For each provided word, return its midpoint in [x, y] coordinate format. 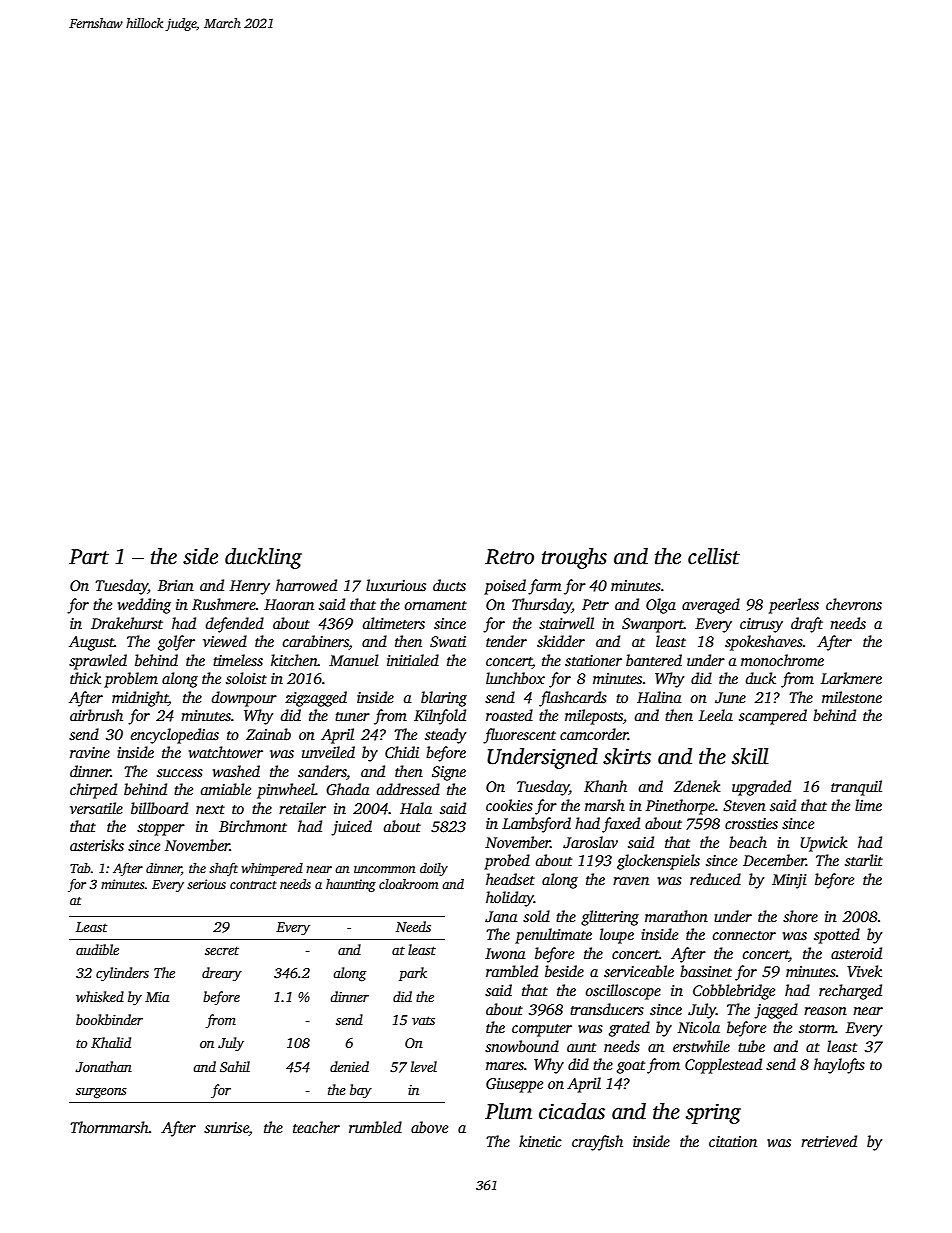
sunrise [226, 1129]
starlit [864, 860]
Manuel [354, 660]
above [429, 1127]
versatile [96, 808]
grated [629, 1029]
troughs [574, 558]
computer [542, 1030]
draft [807, 625]
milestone [852, 697]
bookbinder [109, 1019]
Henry [250, 587]
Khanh [605, 786]
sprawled [98, 662]
